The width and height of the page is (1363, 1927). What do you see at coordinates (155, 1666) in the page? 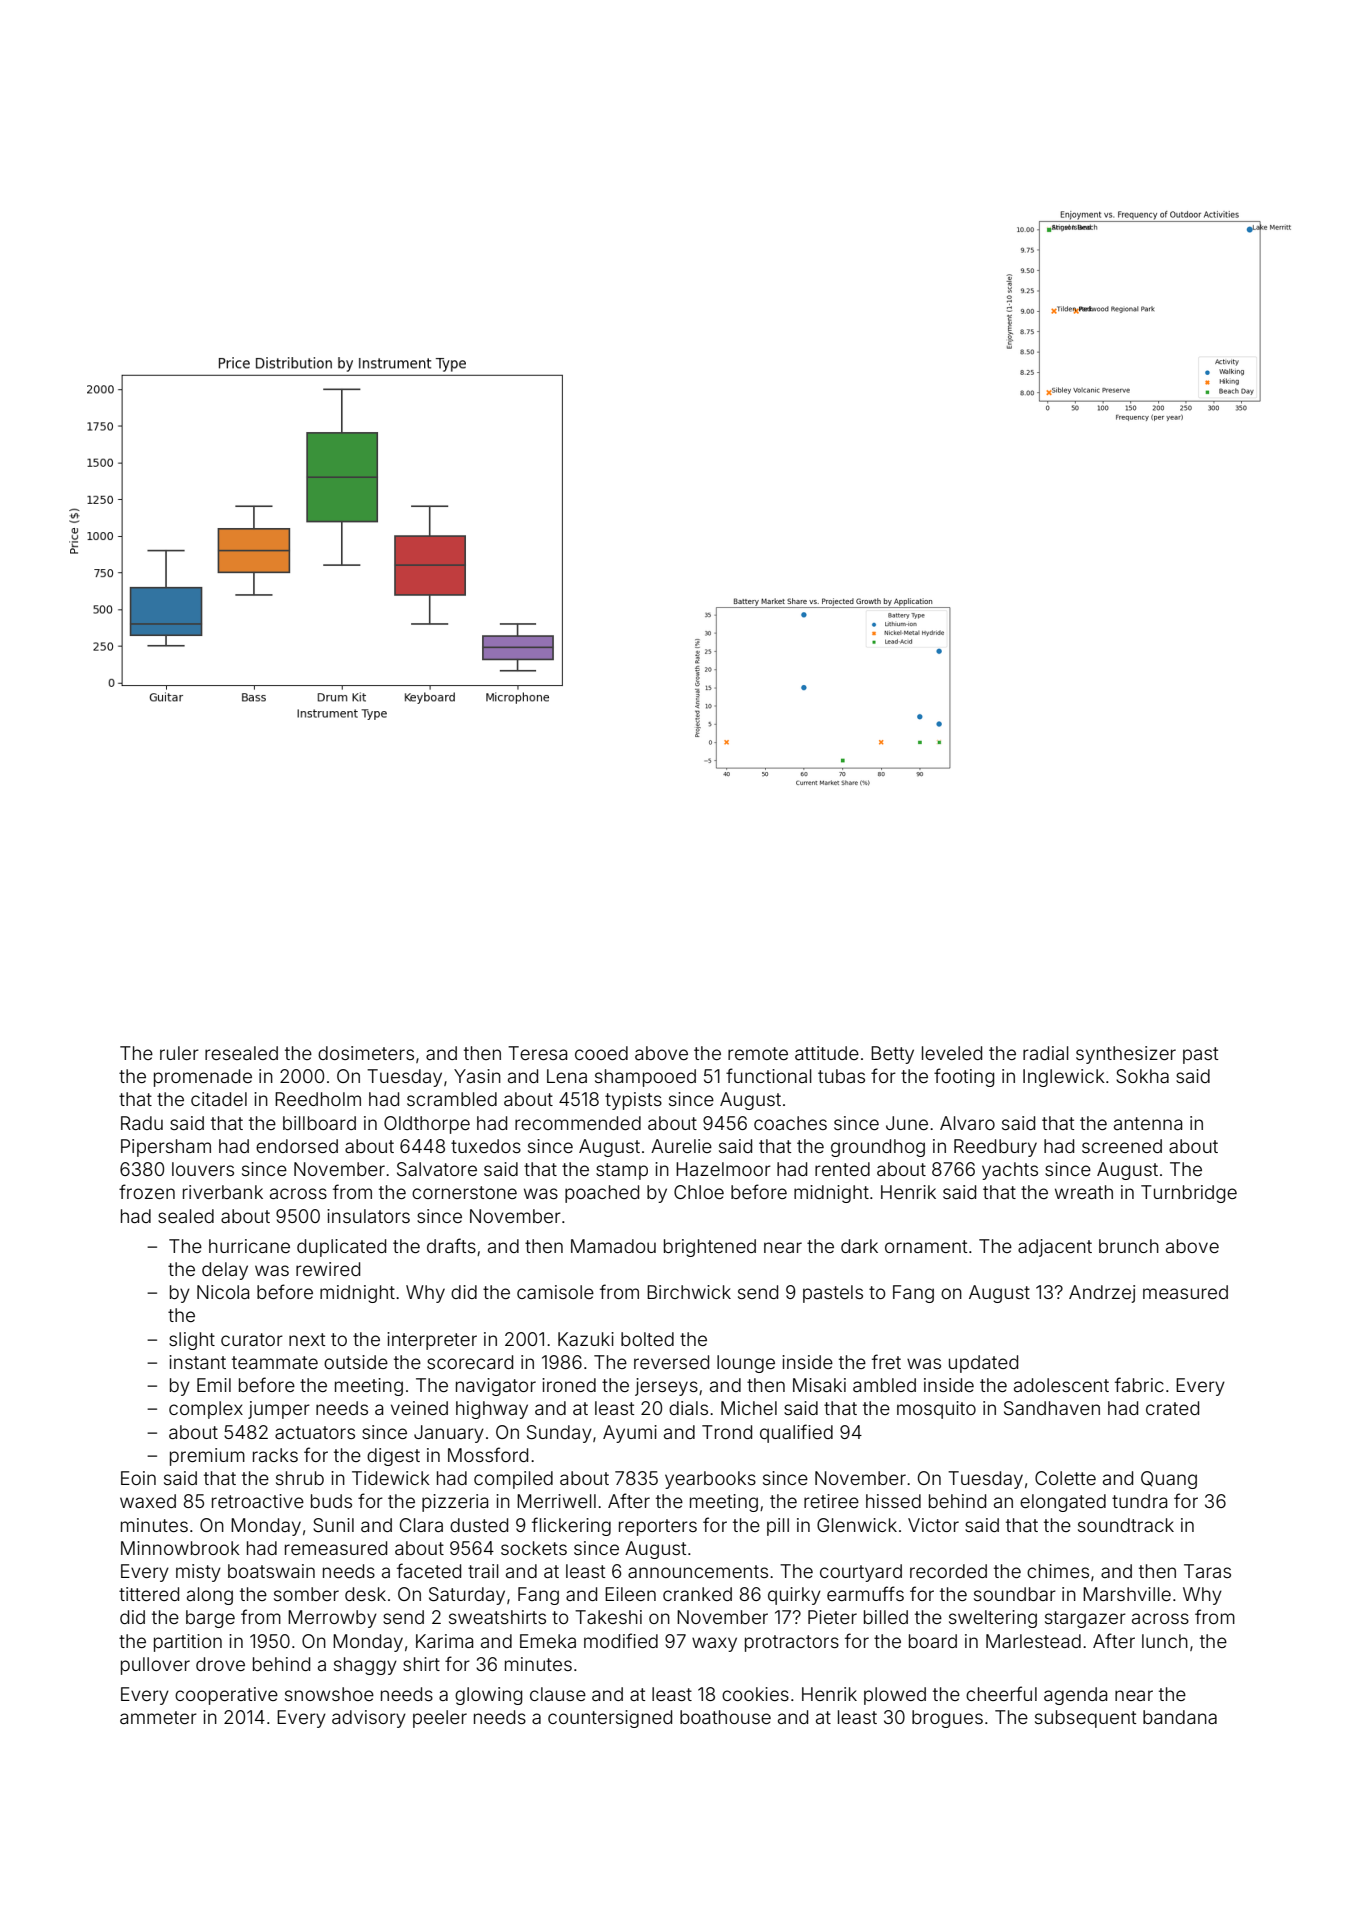
I see `pullover` at bounding box center [155, 1666].
